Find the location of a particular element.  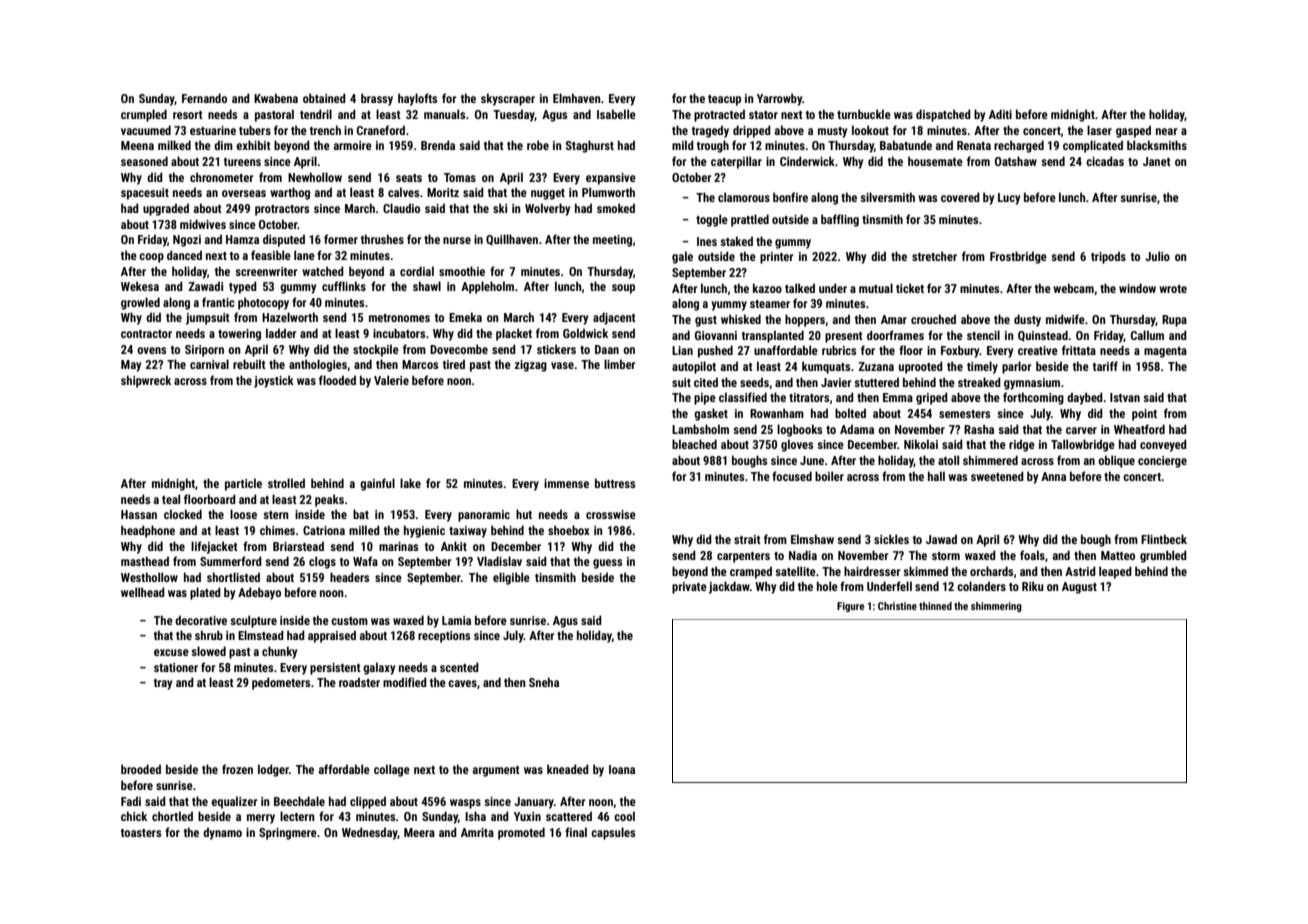

cool is located at coordinates (624, 816).
